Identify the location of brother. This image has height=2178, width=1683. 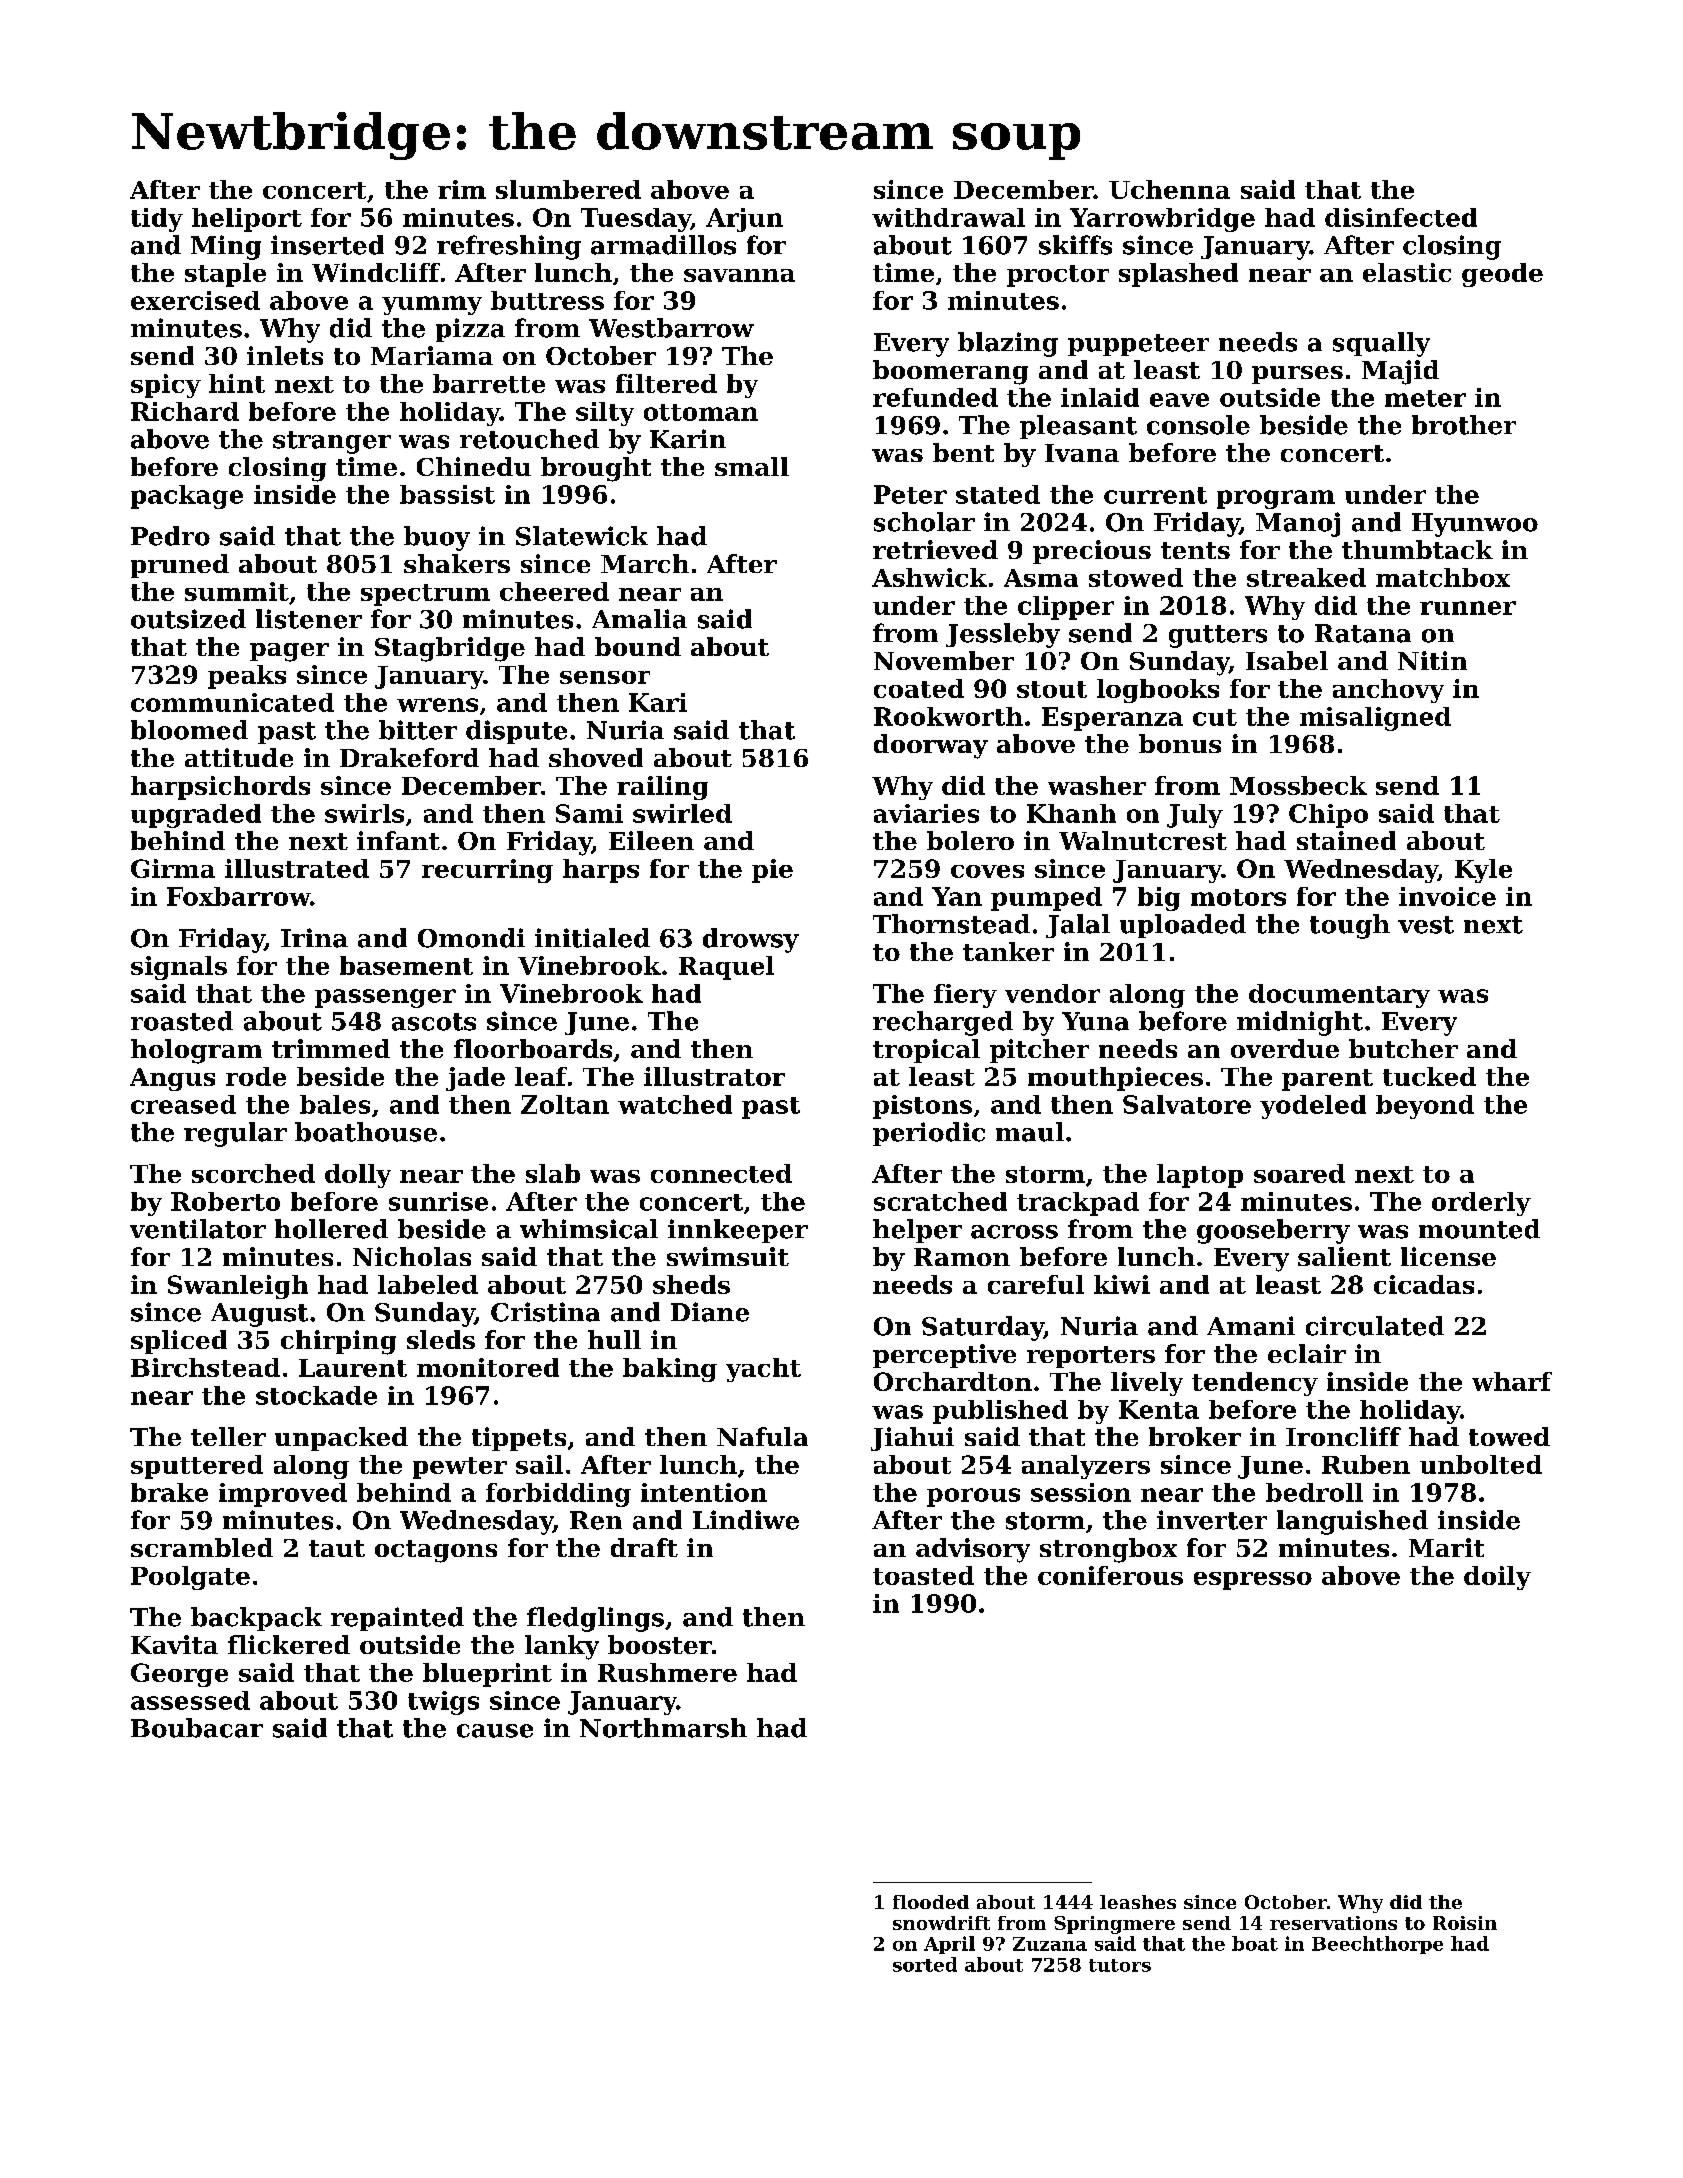
(1464, 425).
